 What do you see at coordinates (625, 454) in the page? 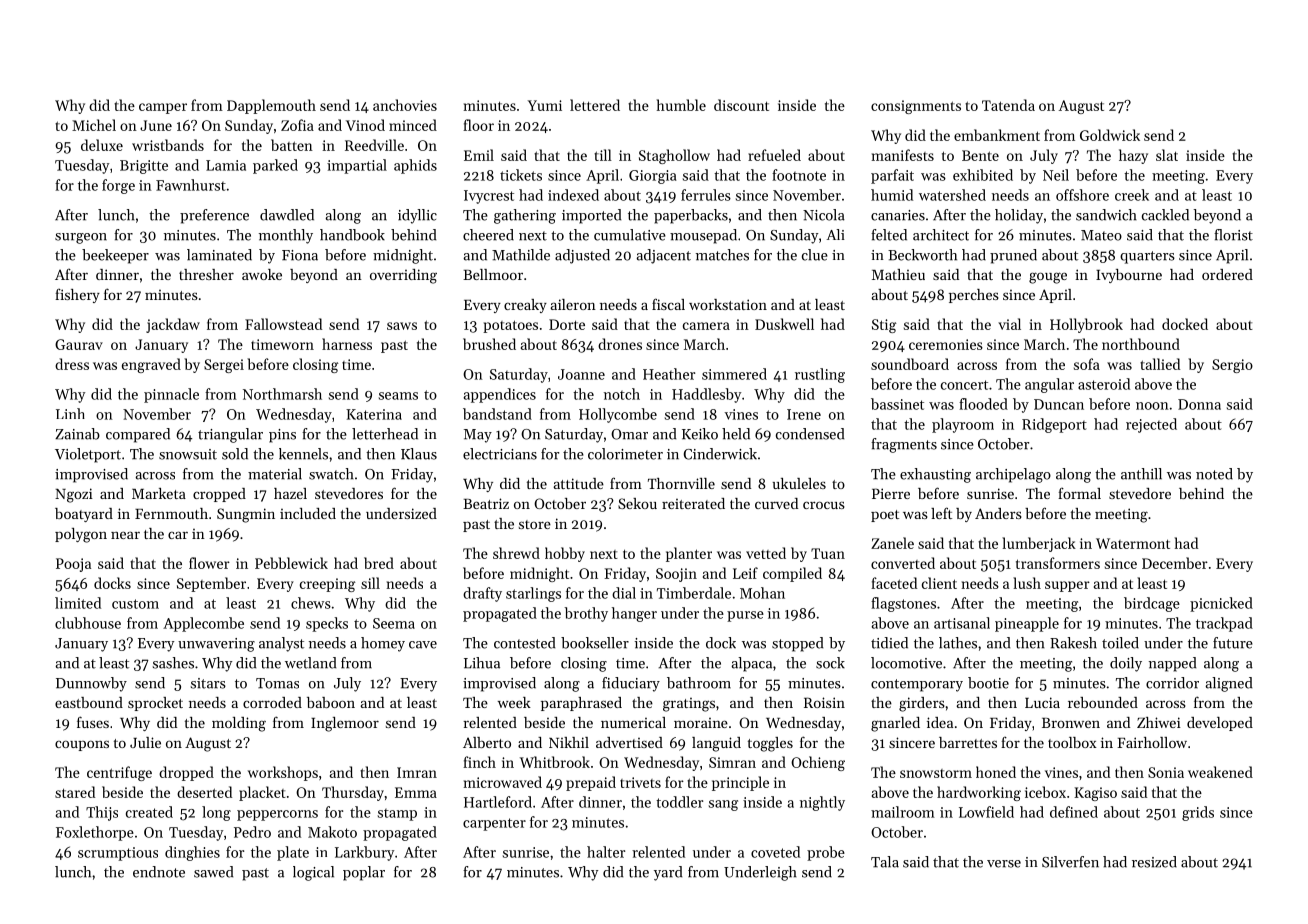
I see `colorimeter` at bounding box center [625, 454].
